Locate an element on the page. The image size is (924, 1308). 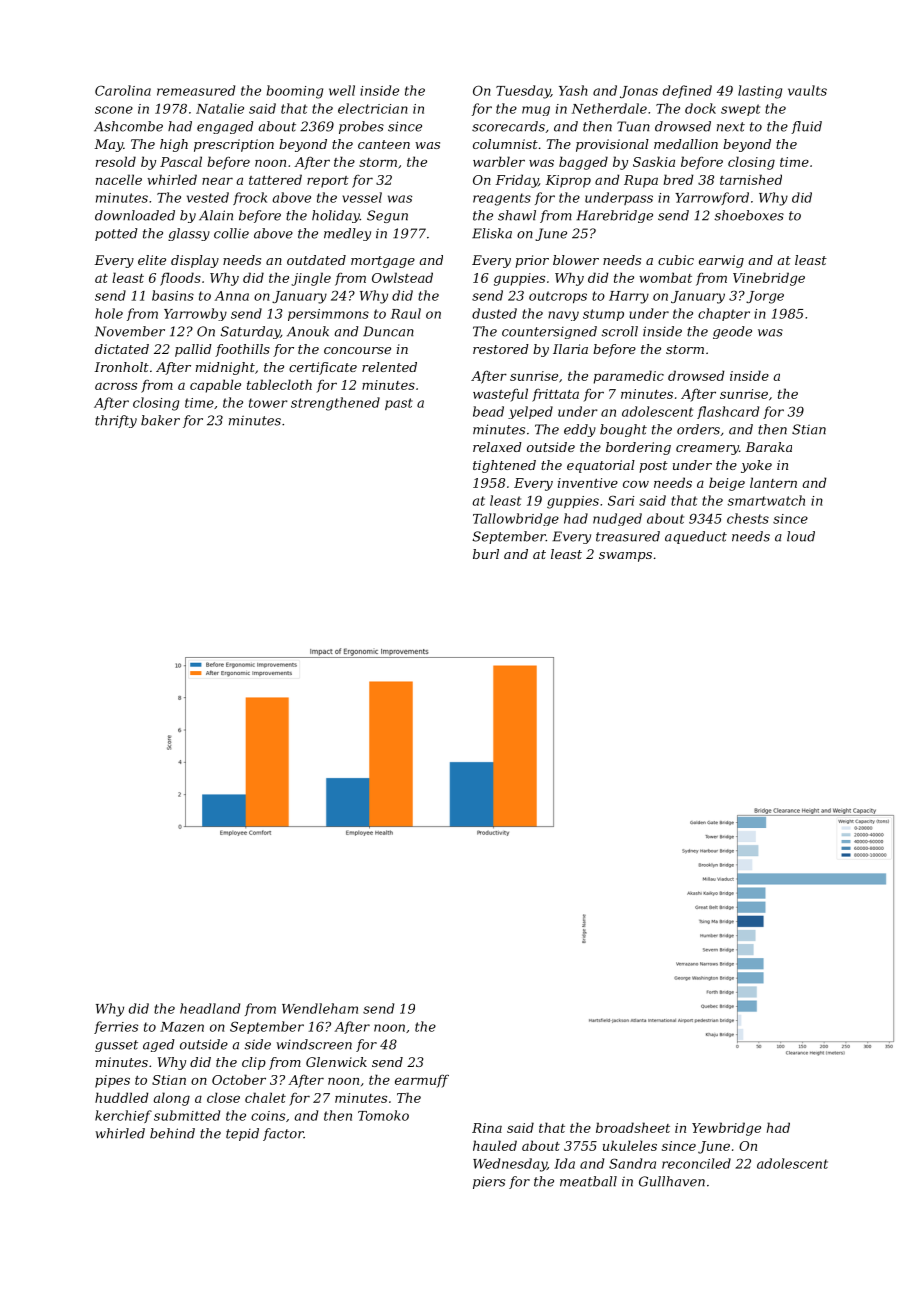
downloaded is located at coordinates (135, 215).
